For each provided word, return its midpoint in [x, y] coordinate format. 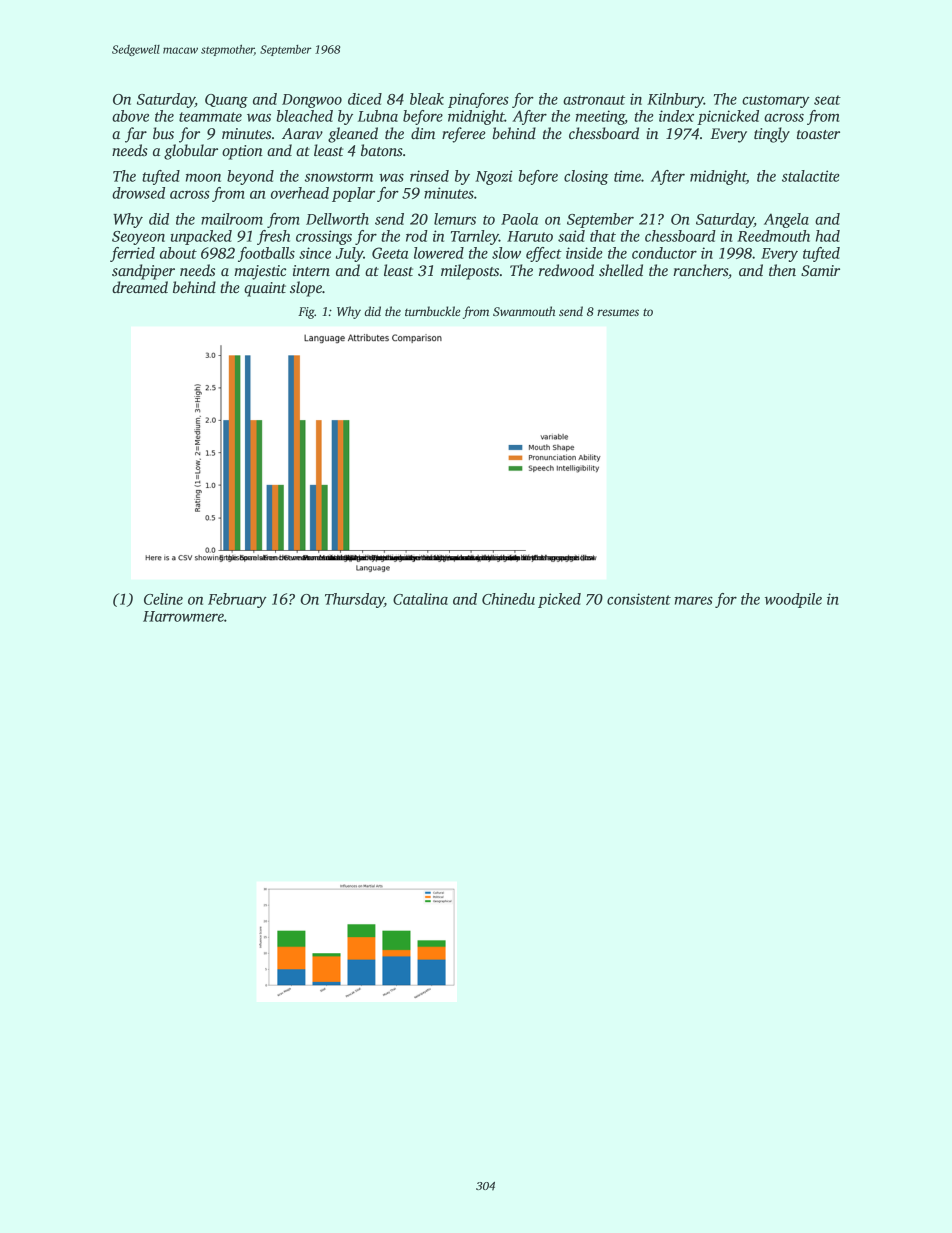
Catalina [420, 599]
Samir [820, 270]
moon [203, 178]
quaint [265, 289]
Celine [163, 599]
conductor [664, 253]
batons [382, 150]
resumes [618, 312]
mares [694, 600]
